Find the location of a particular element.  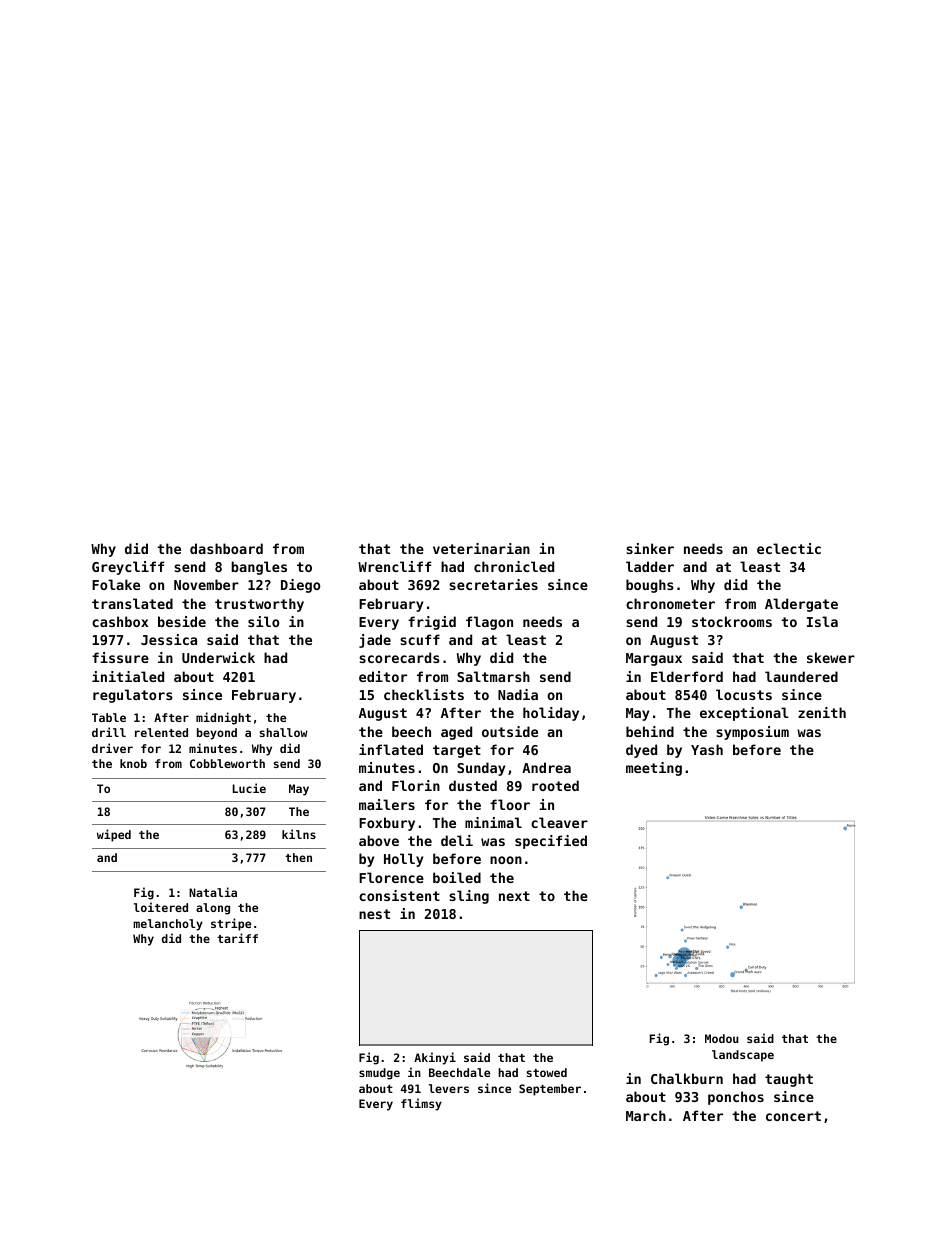

jade is located at coordinates (375, 641).
